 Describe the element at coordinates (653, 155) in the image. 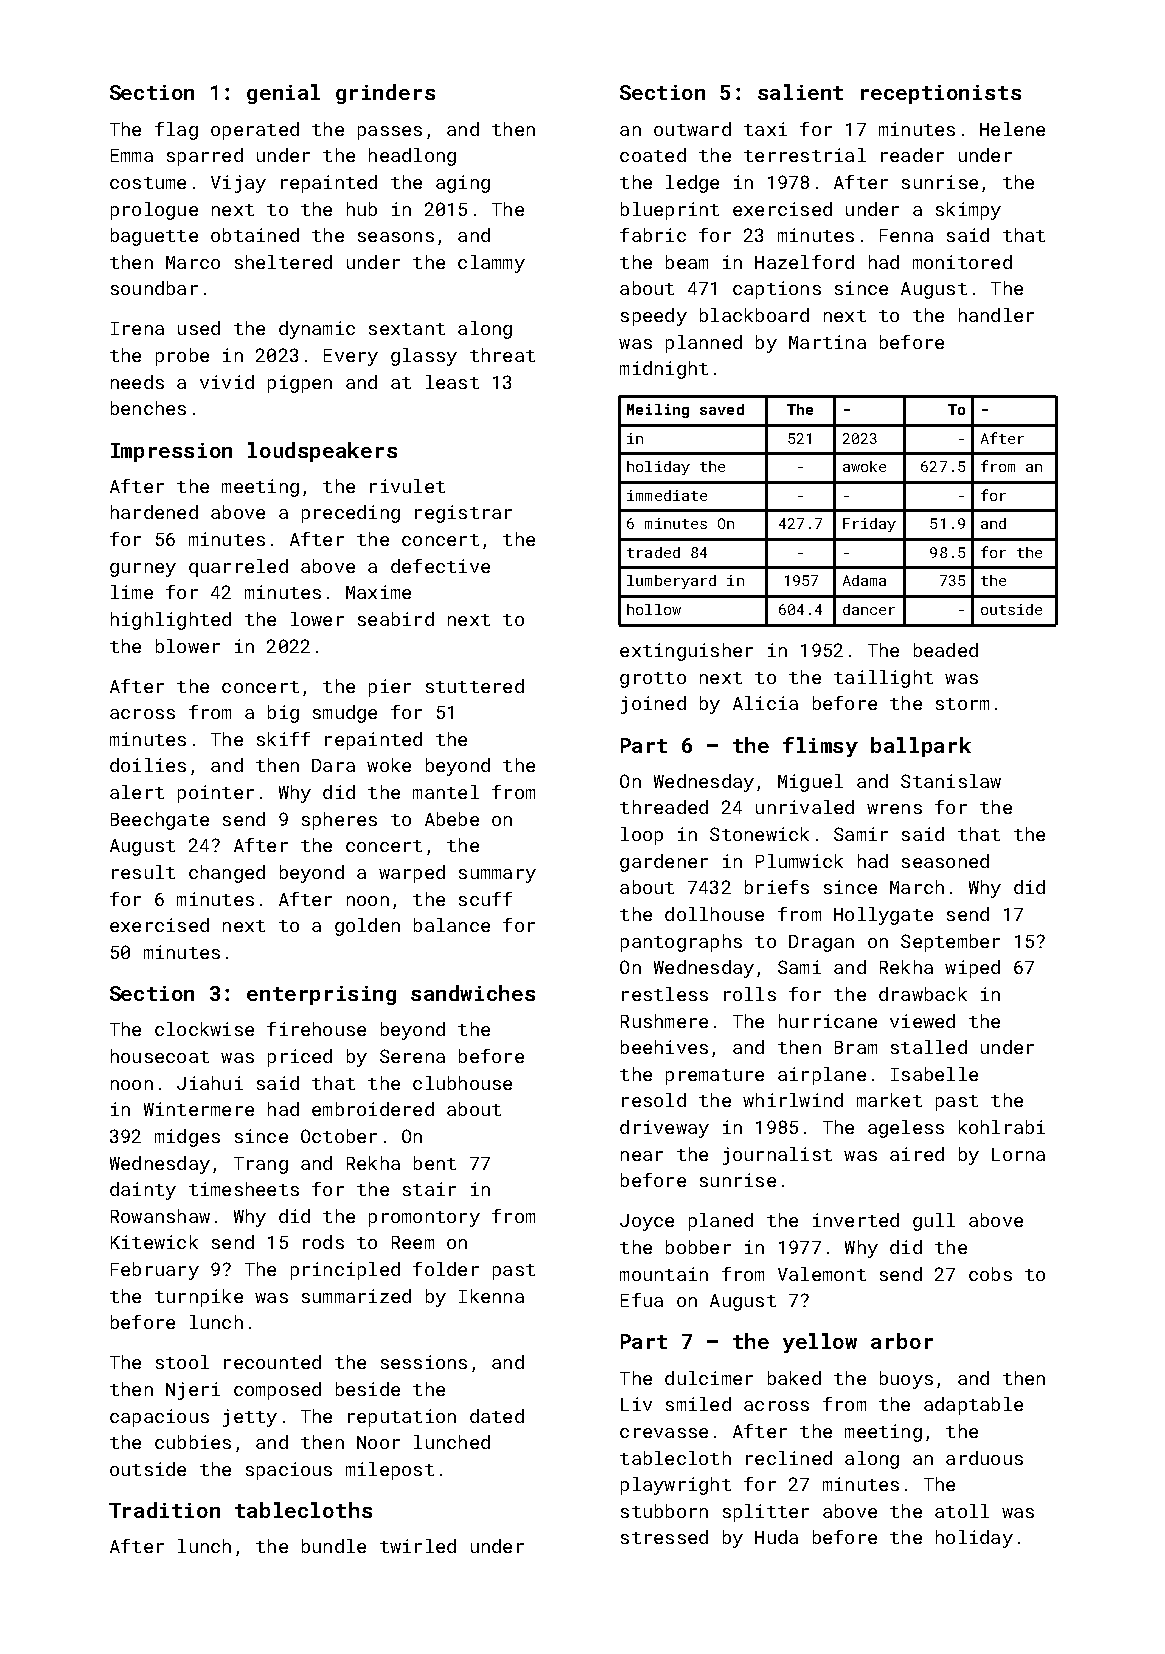

I see `coated` at that location.
